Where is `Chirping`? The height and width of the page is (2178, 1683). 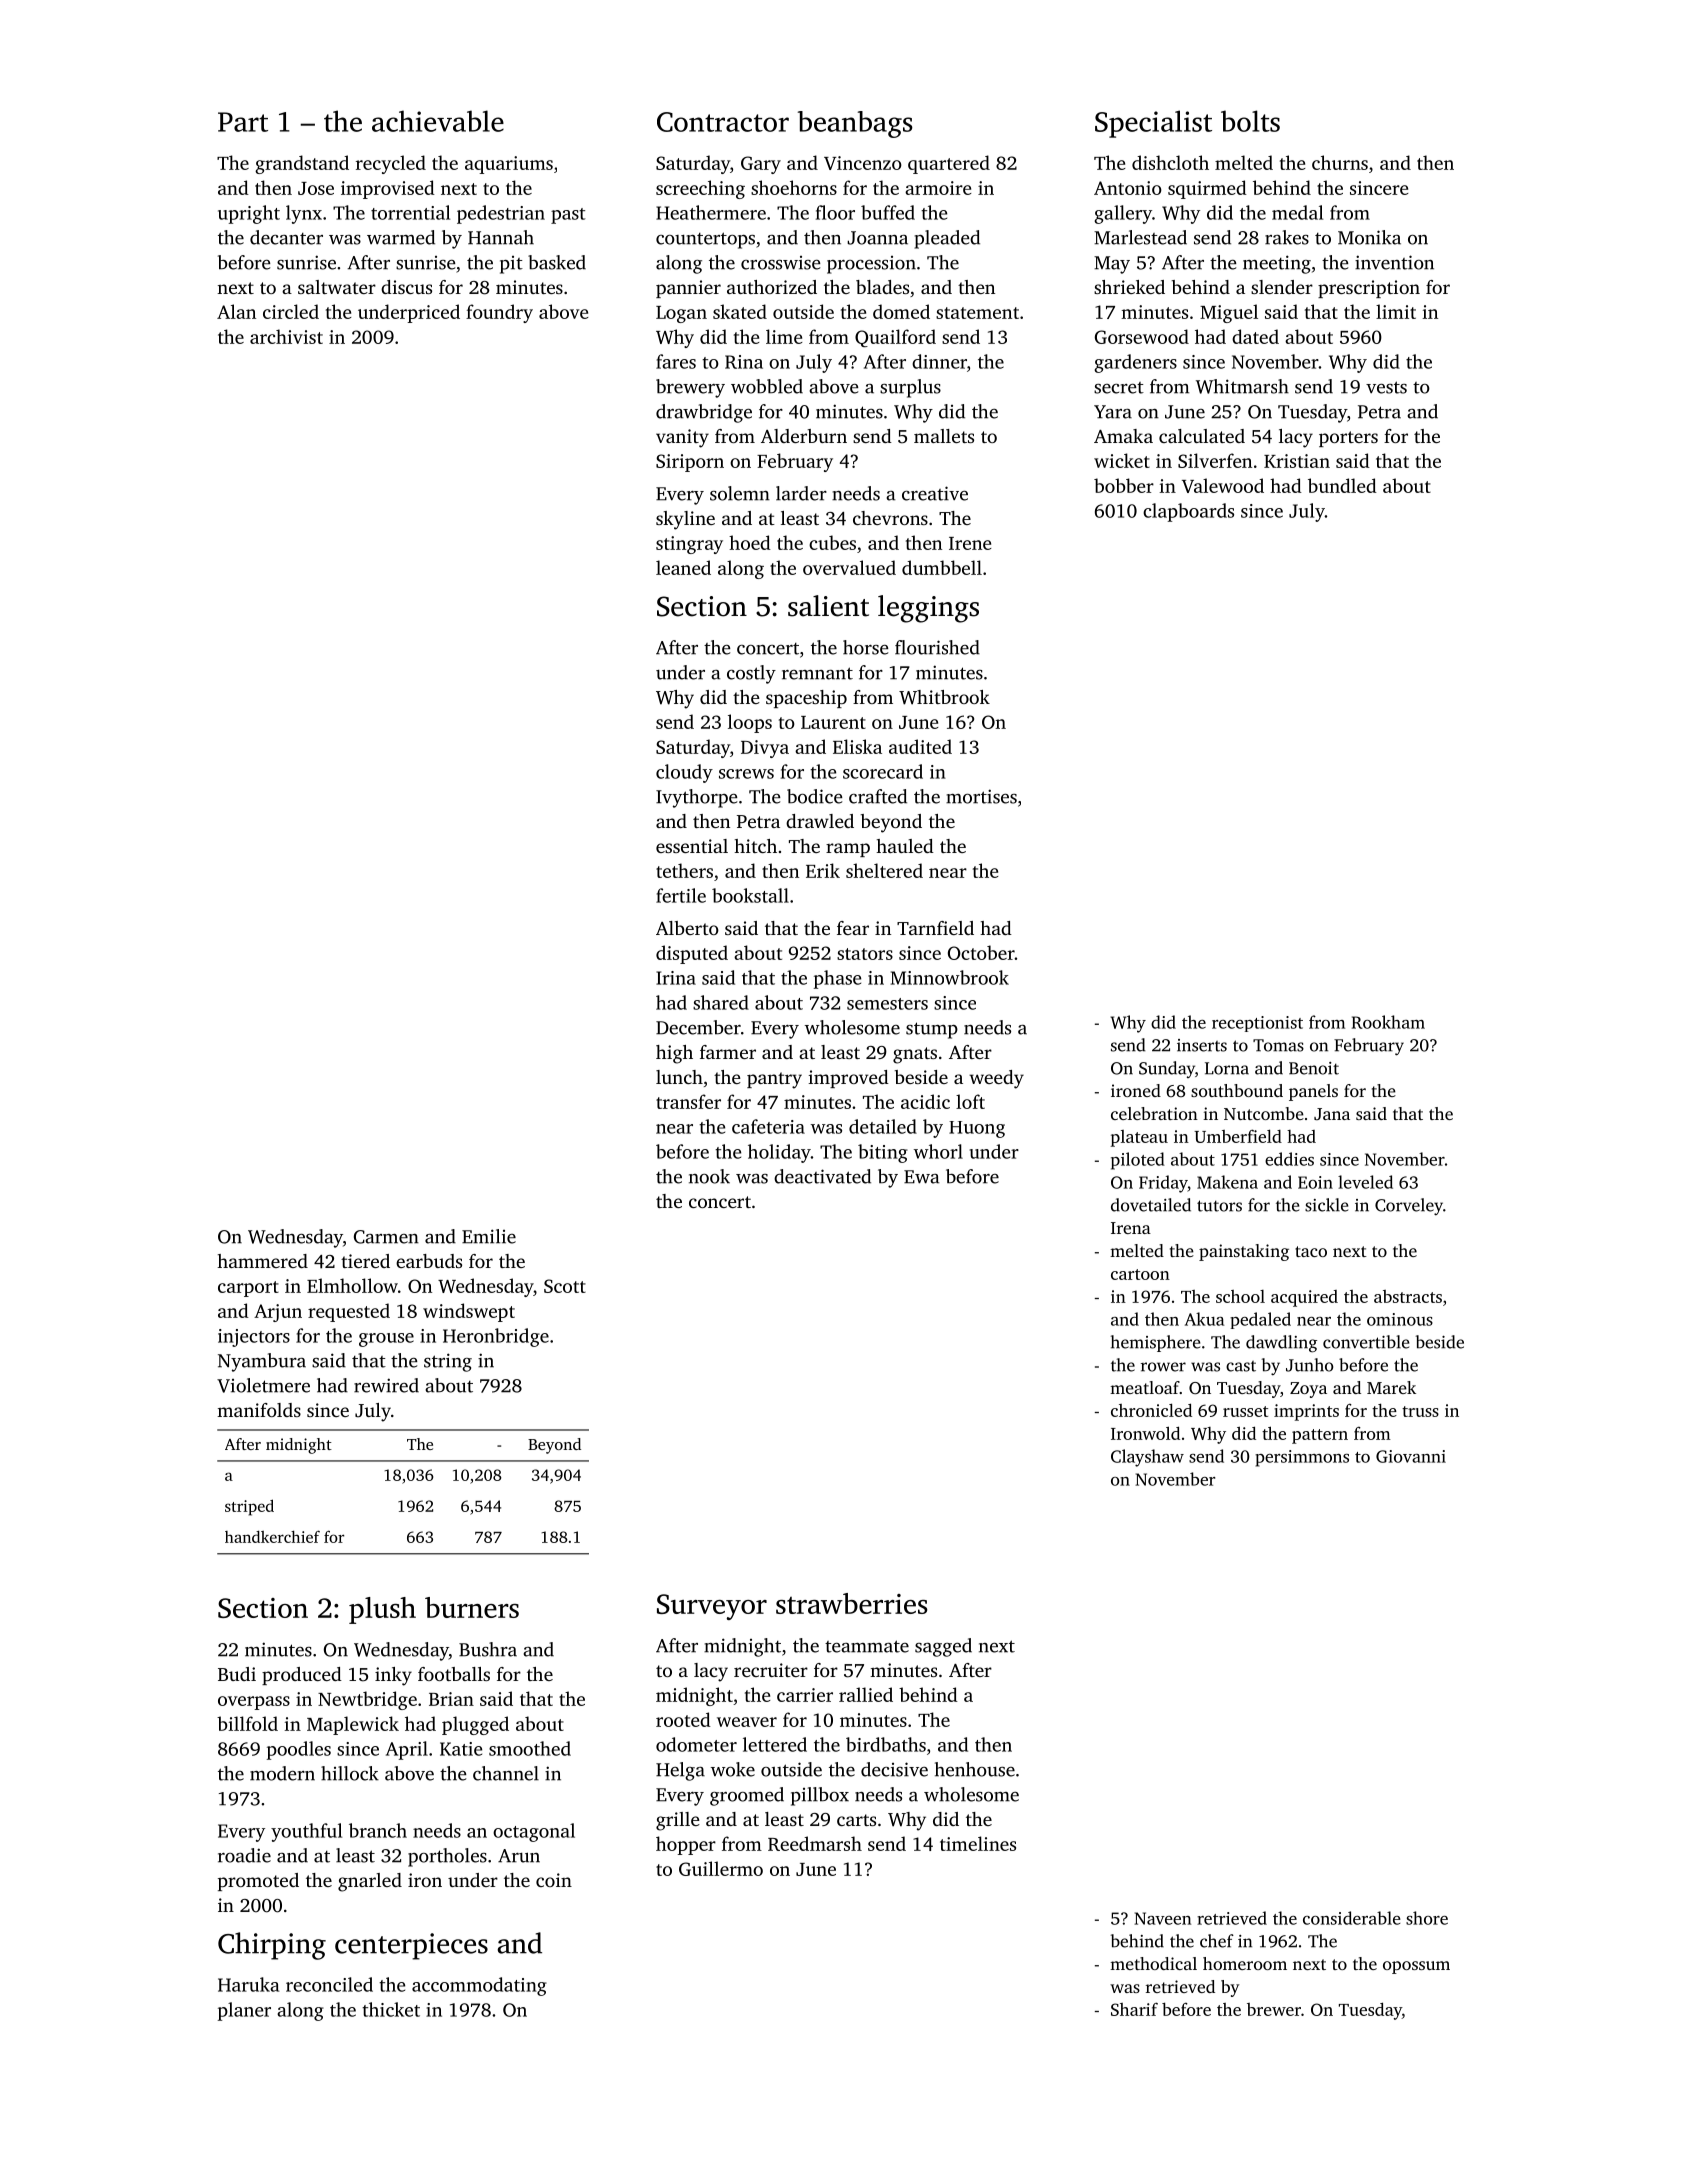
Chirping is located at coordinates (272, 1946).
